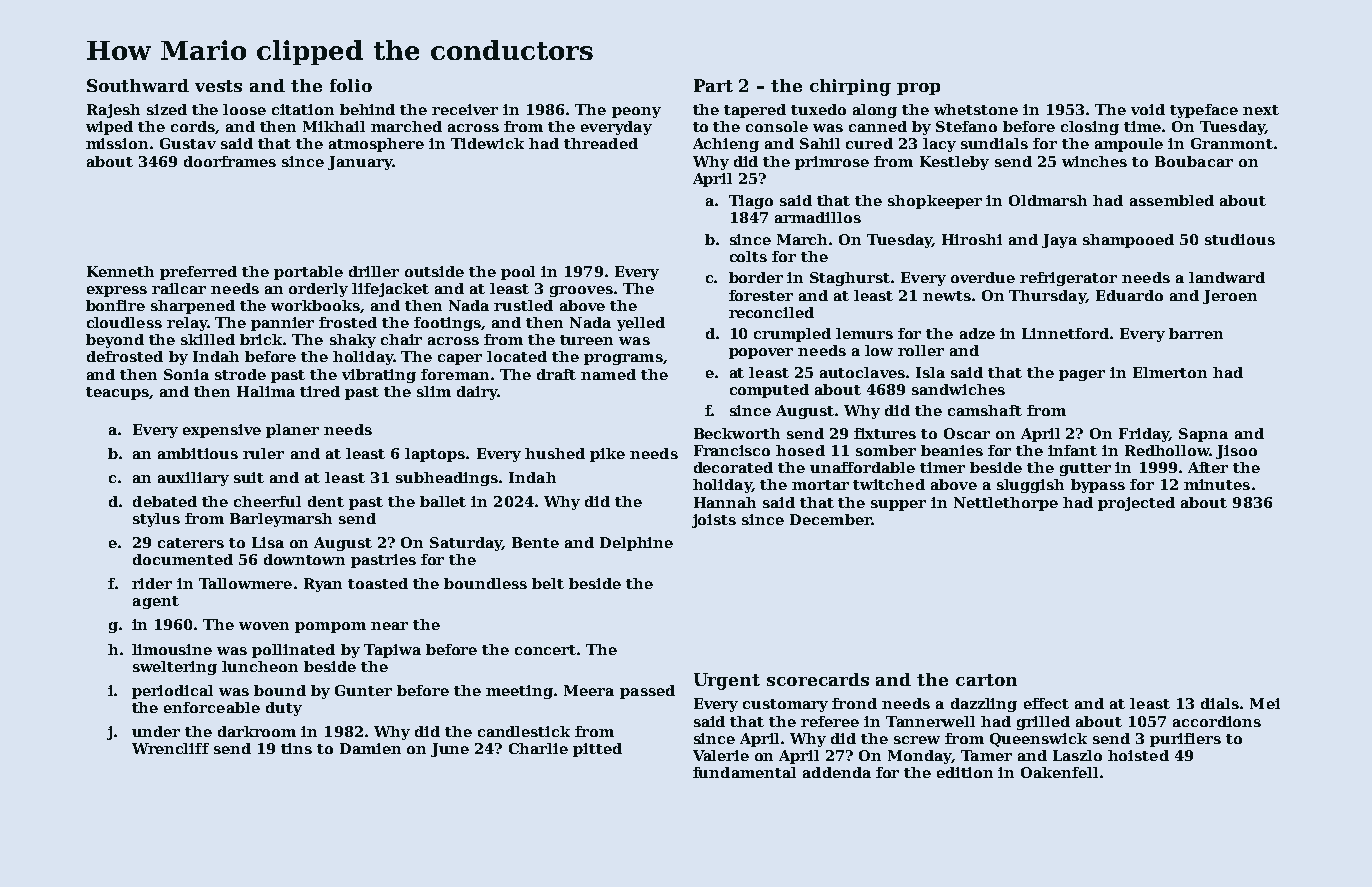 This screenshot has height=887, width=1372. I want to click on Granmont, so click(1232, 143).
